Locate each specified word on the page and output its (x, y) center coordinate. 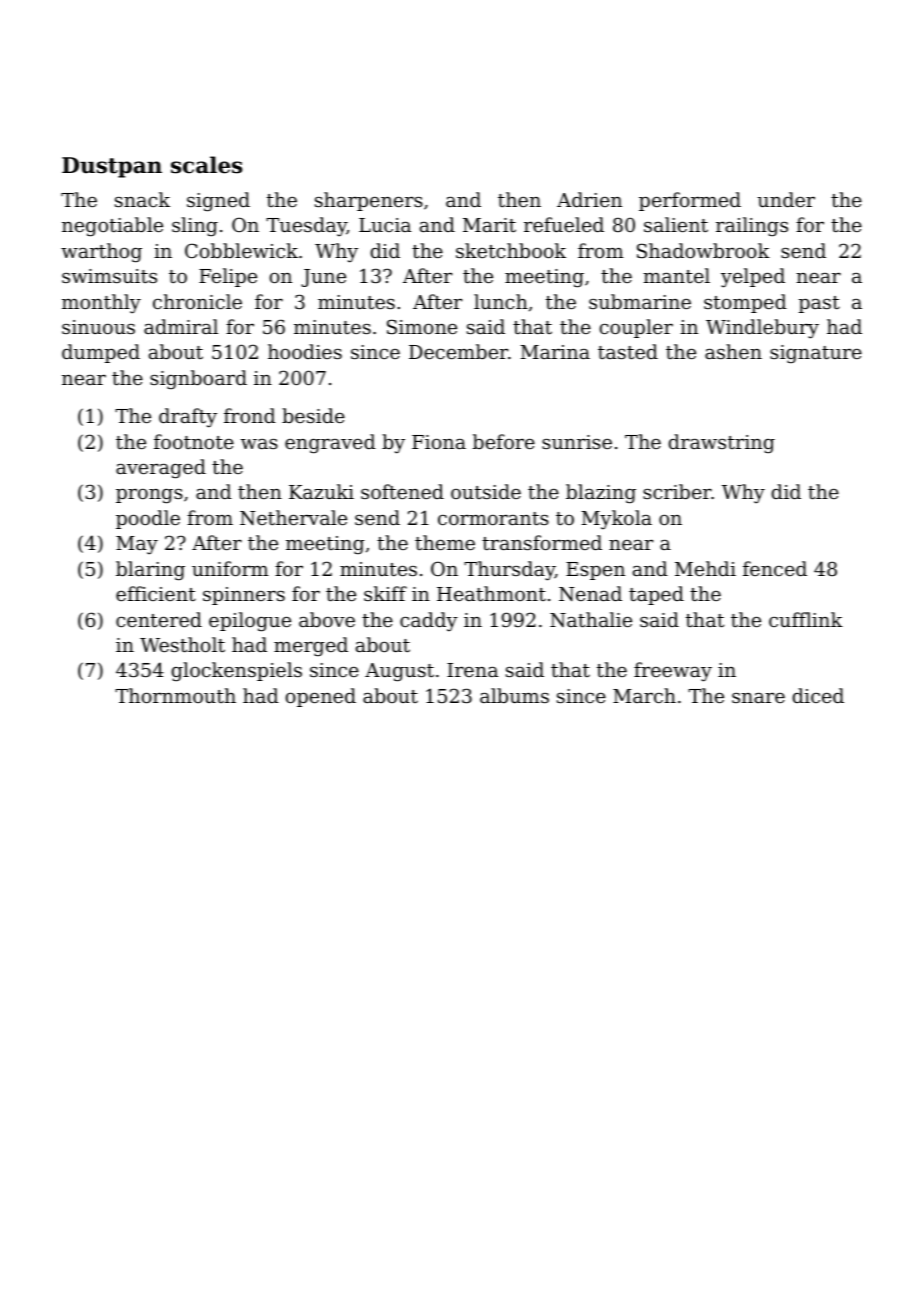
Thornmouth (175, 695)
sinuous (98, 327)
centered (159, 619)
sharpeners (369, 201)
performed (690, 201)
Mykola (616, 519)
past (819, 304)
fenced (775, 568)
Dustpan (112, 167)
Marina (555, 352)
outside (486, 491)
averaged (161, 469)
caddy (429, 621)
